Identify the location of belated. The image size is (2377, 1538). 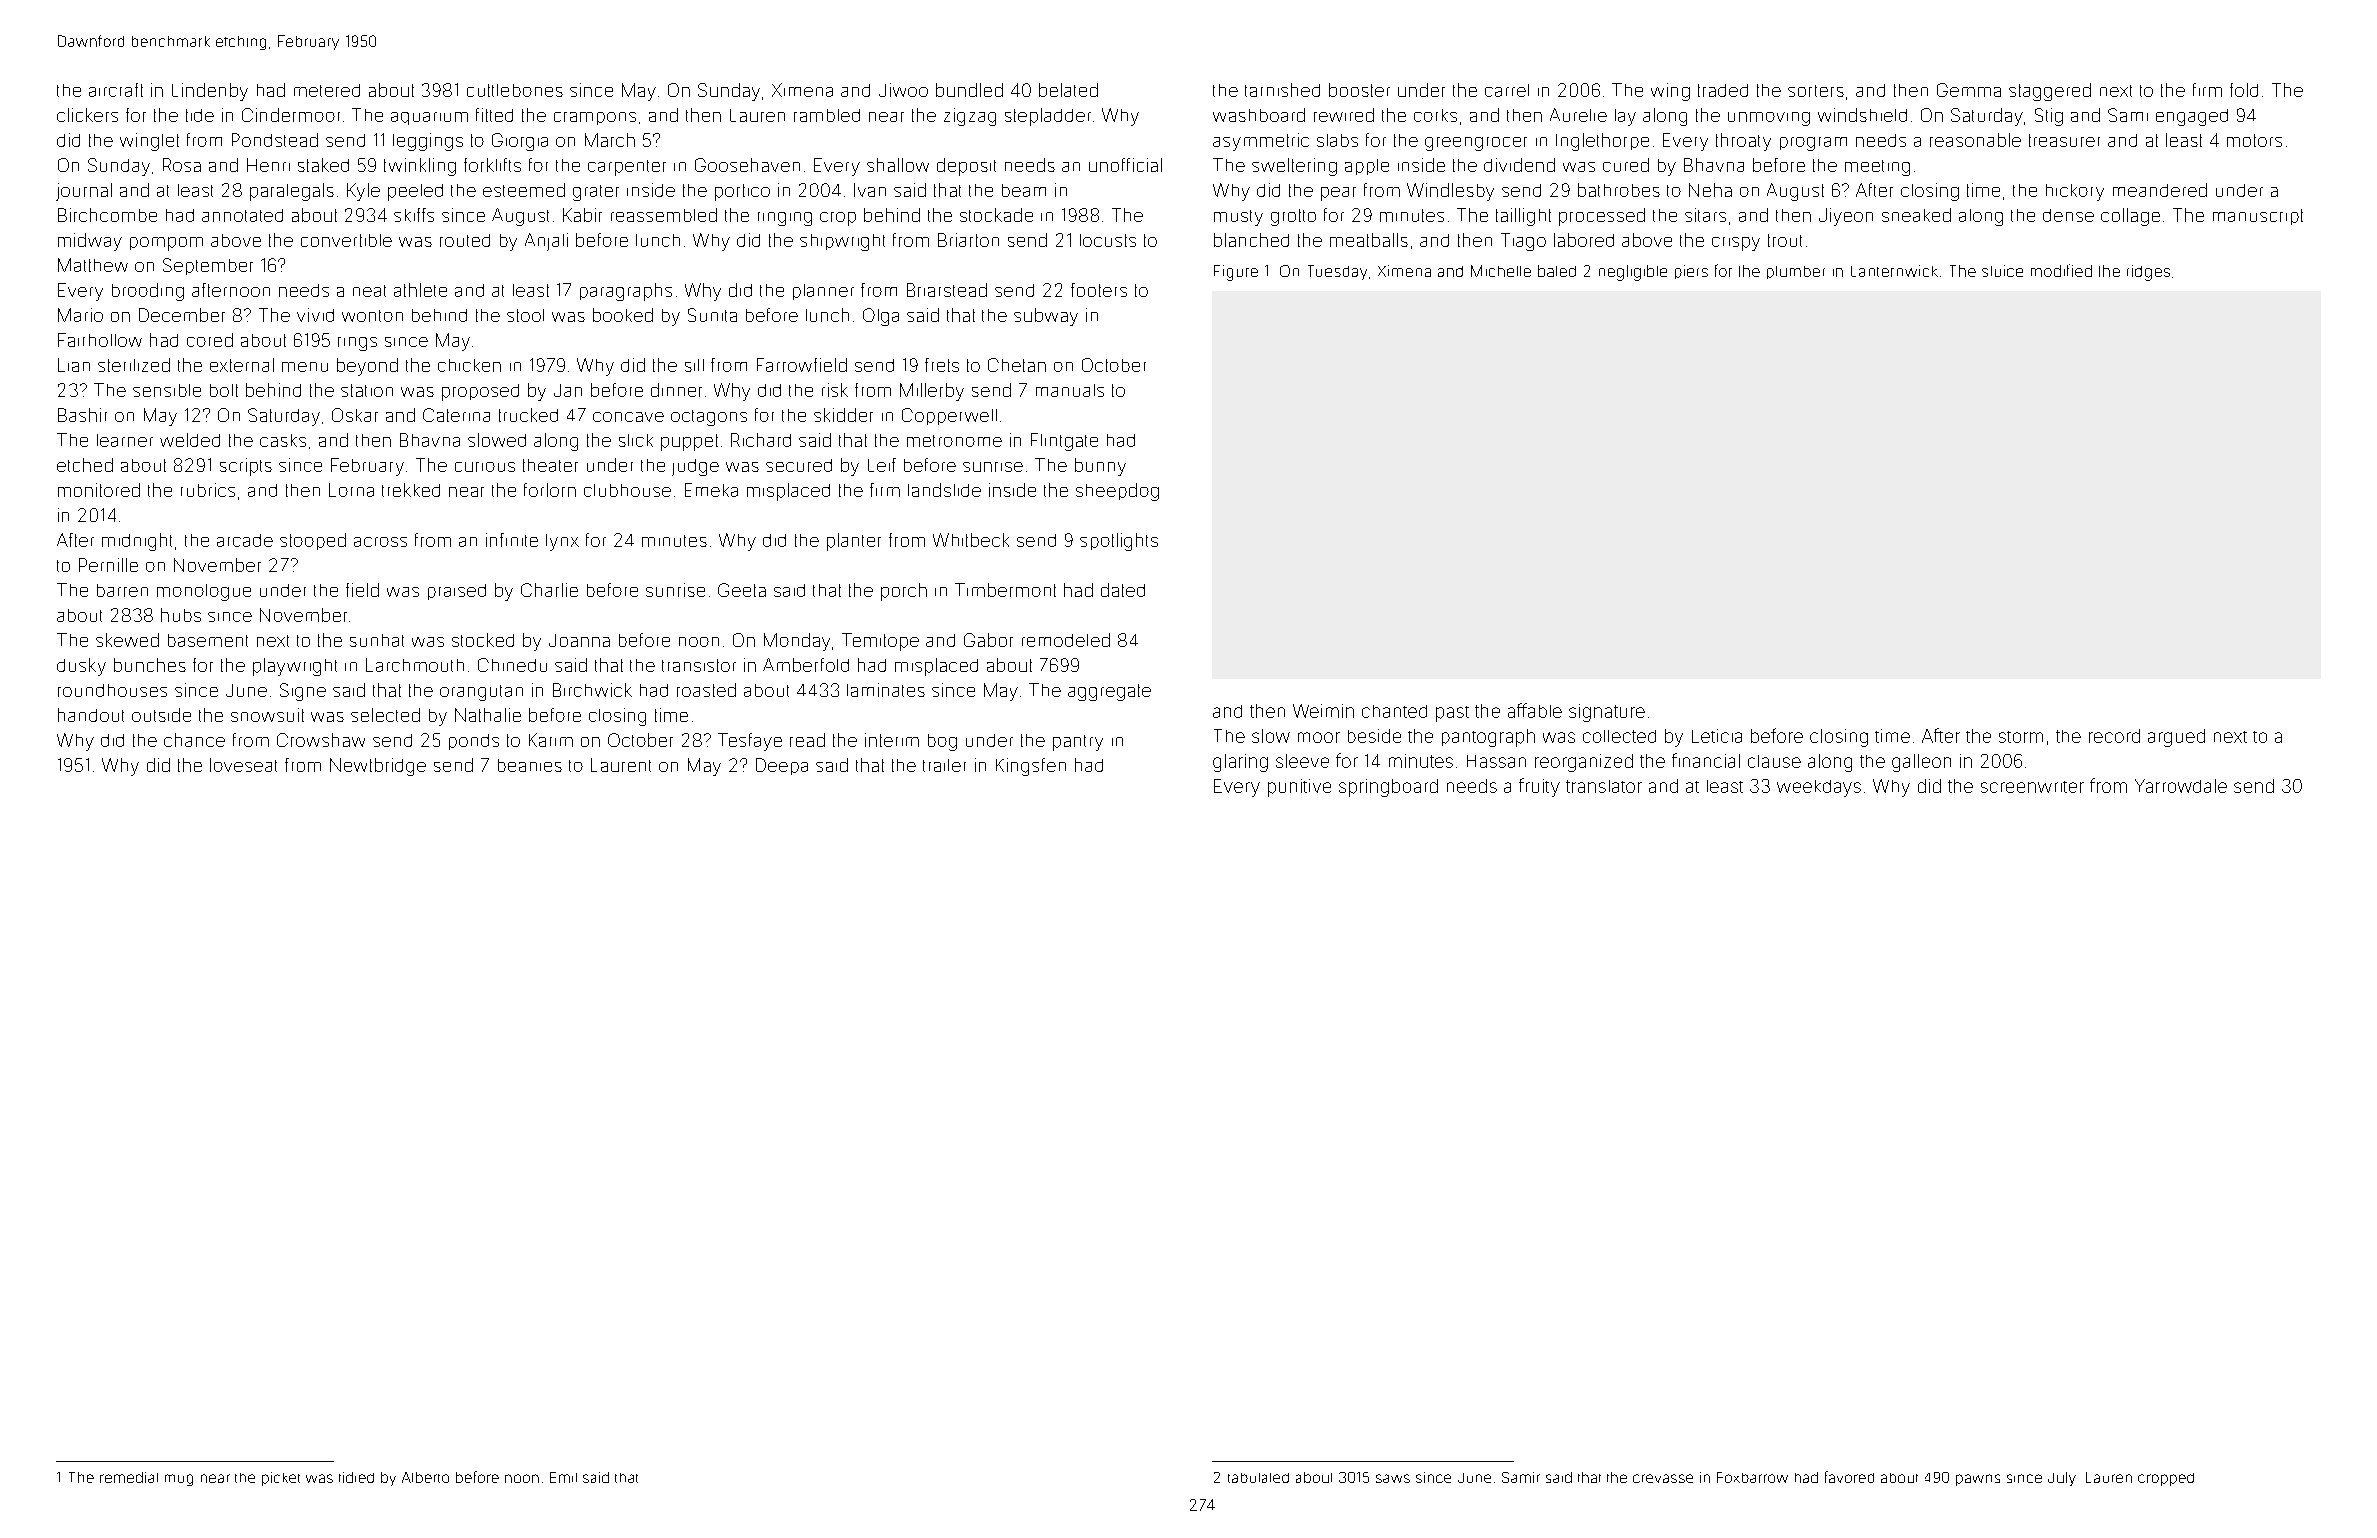
(1068, 90).
